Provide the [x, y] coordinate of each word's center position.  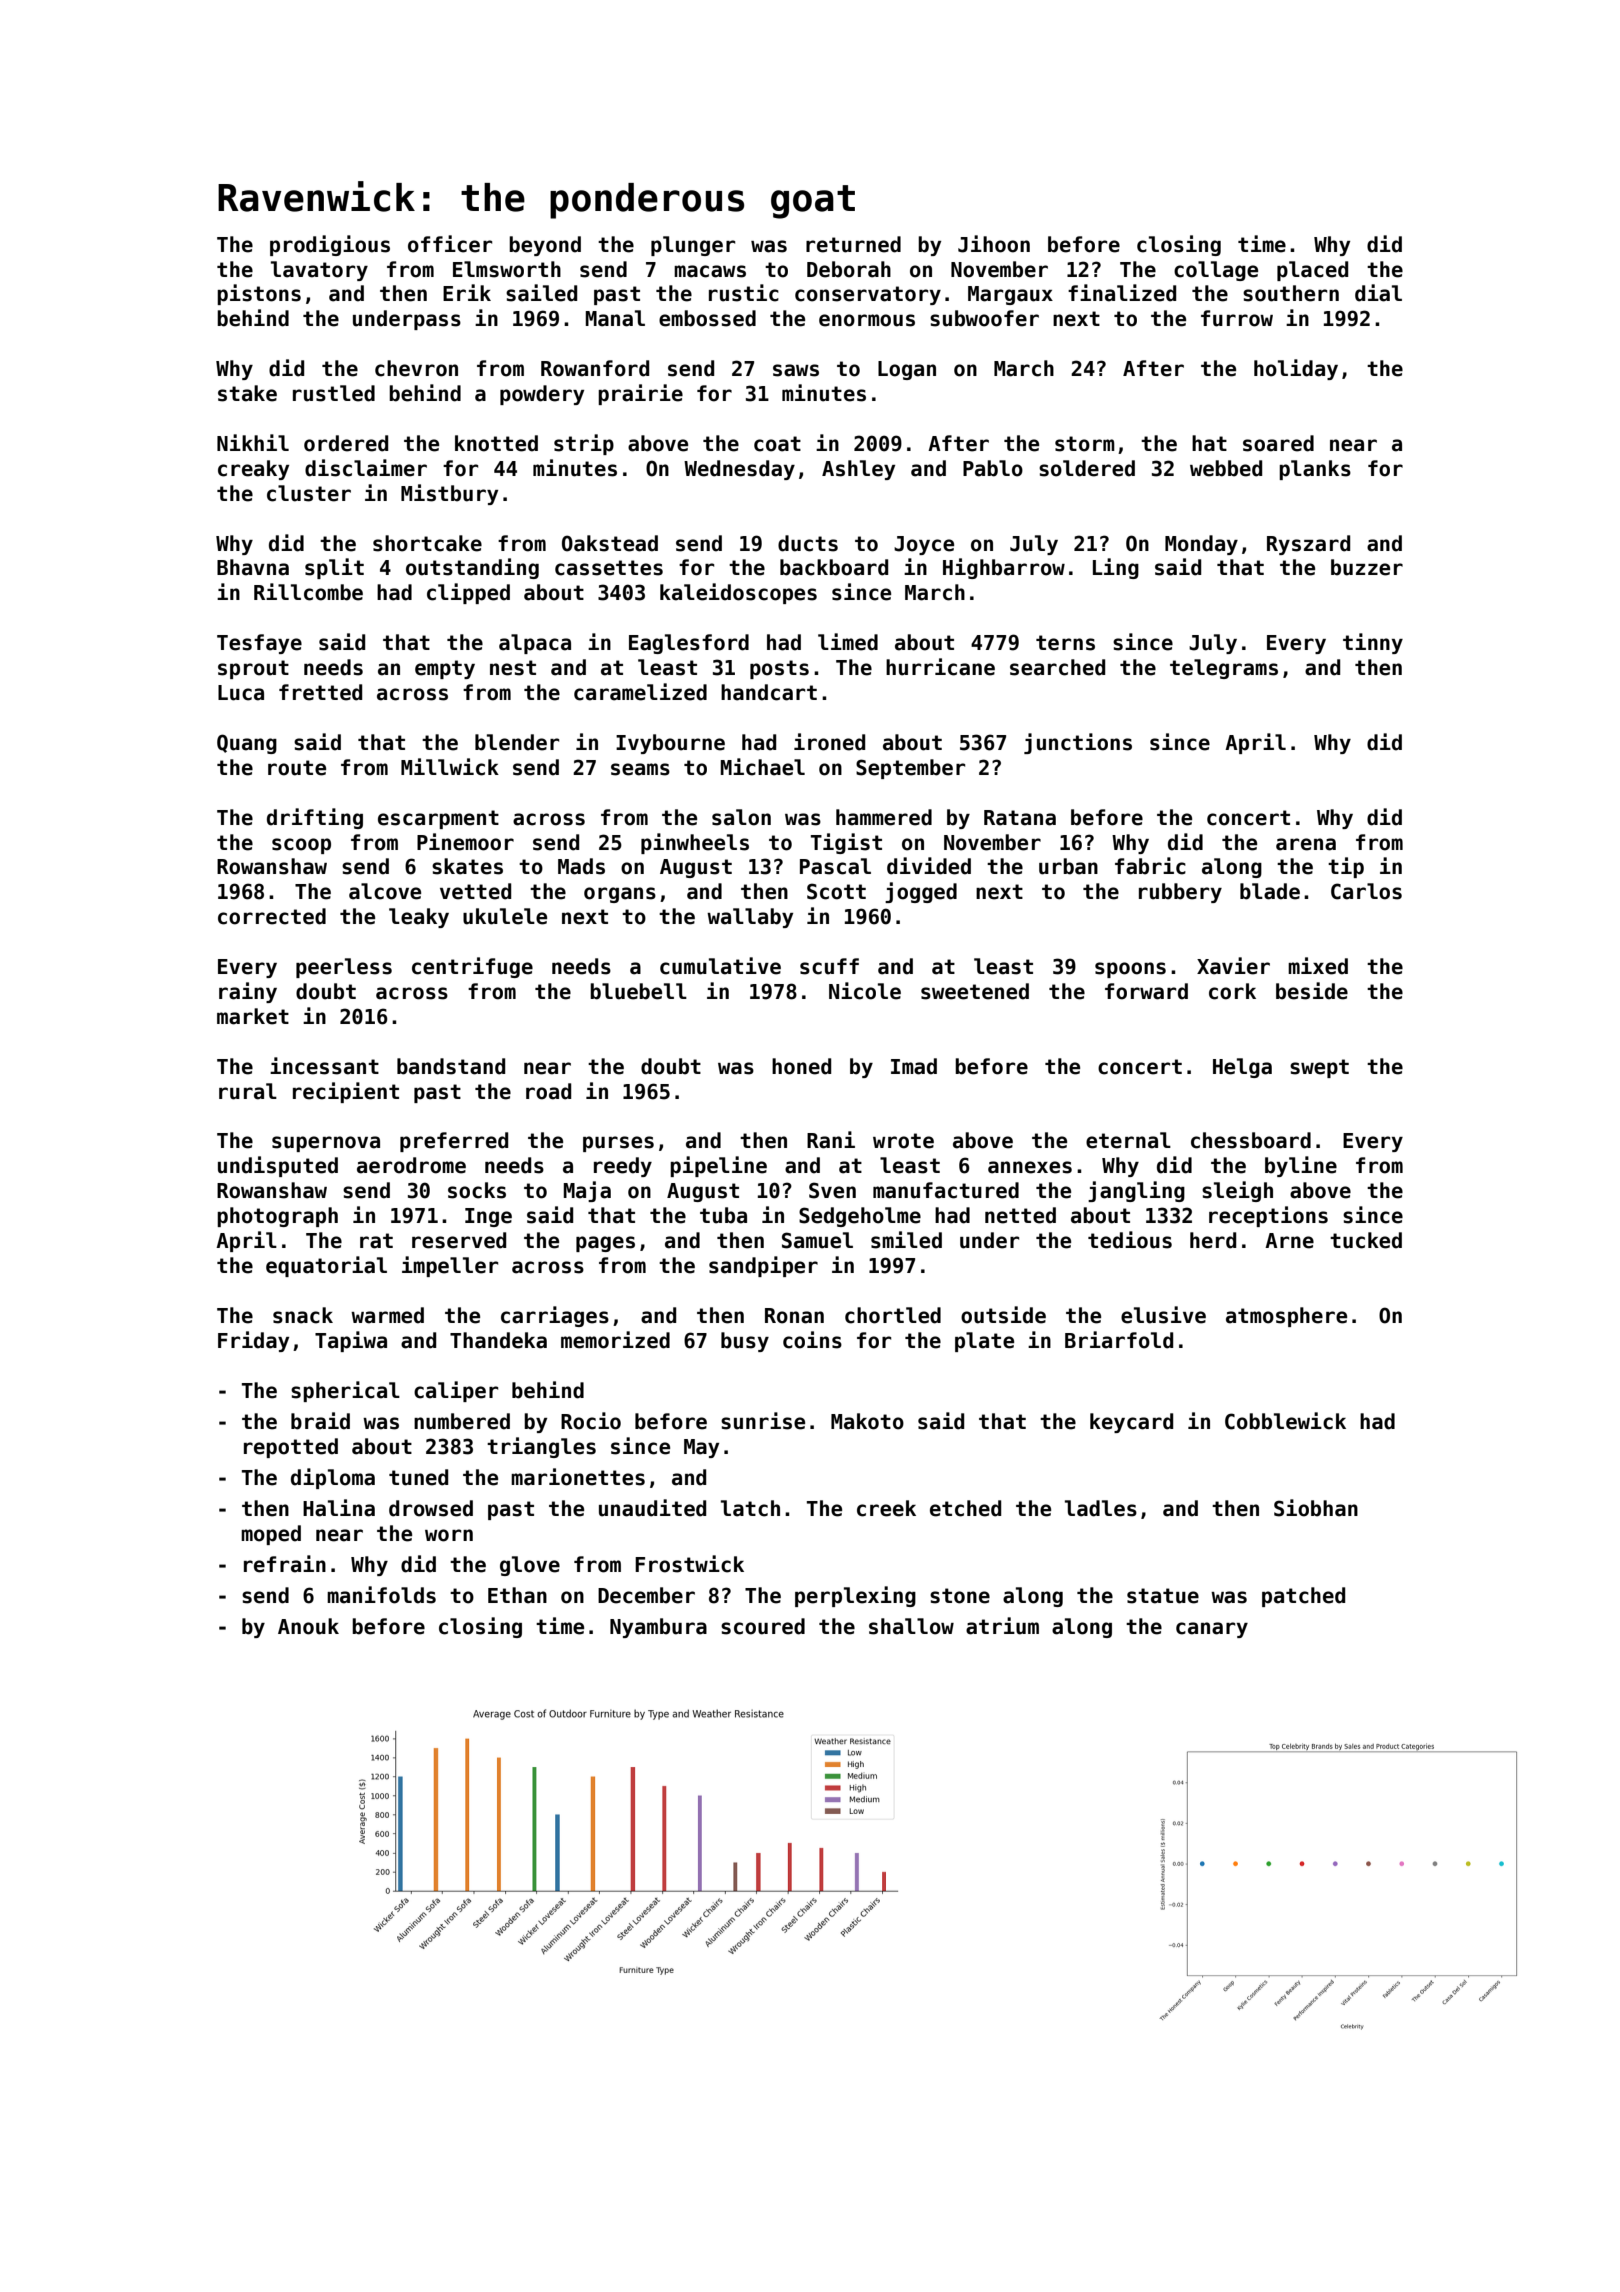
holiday [1296, 369]
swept [1319, 1068]
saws [796, 370]
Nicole [865, 991]
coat [777, 444]
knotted [496, 443]
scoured [763, 1626]
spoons [1130, 970]
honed [801, 1066]
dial [1378, 293]
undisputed [278, 1166]
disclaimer [366, 468]
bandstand [451, 1066]
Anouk [308, 1626]
